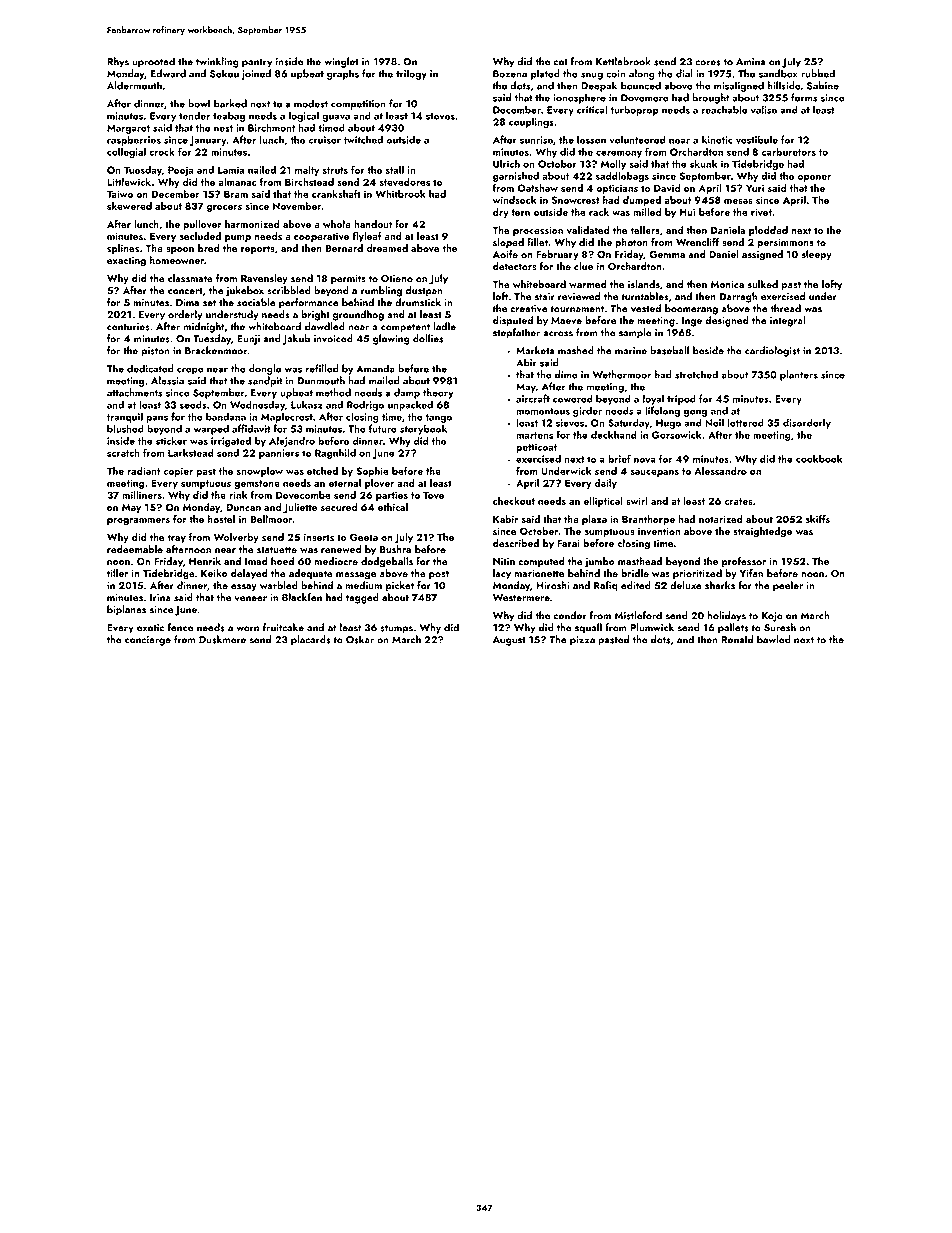 This document has height=1233, width=952. What do you see at coordinates (418, 302) in the document?
I see `drumstick` at bounding box center [418, 302].
